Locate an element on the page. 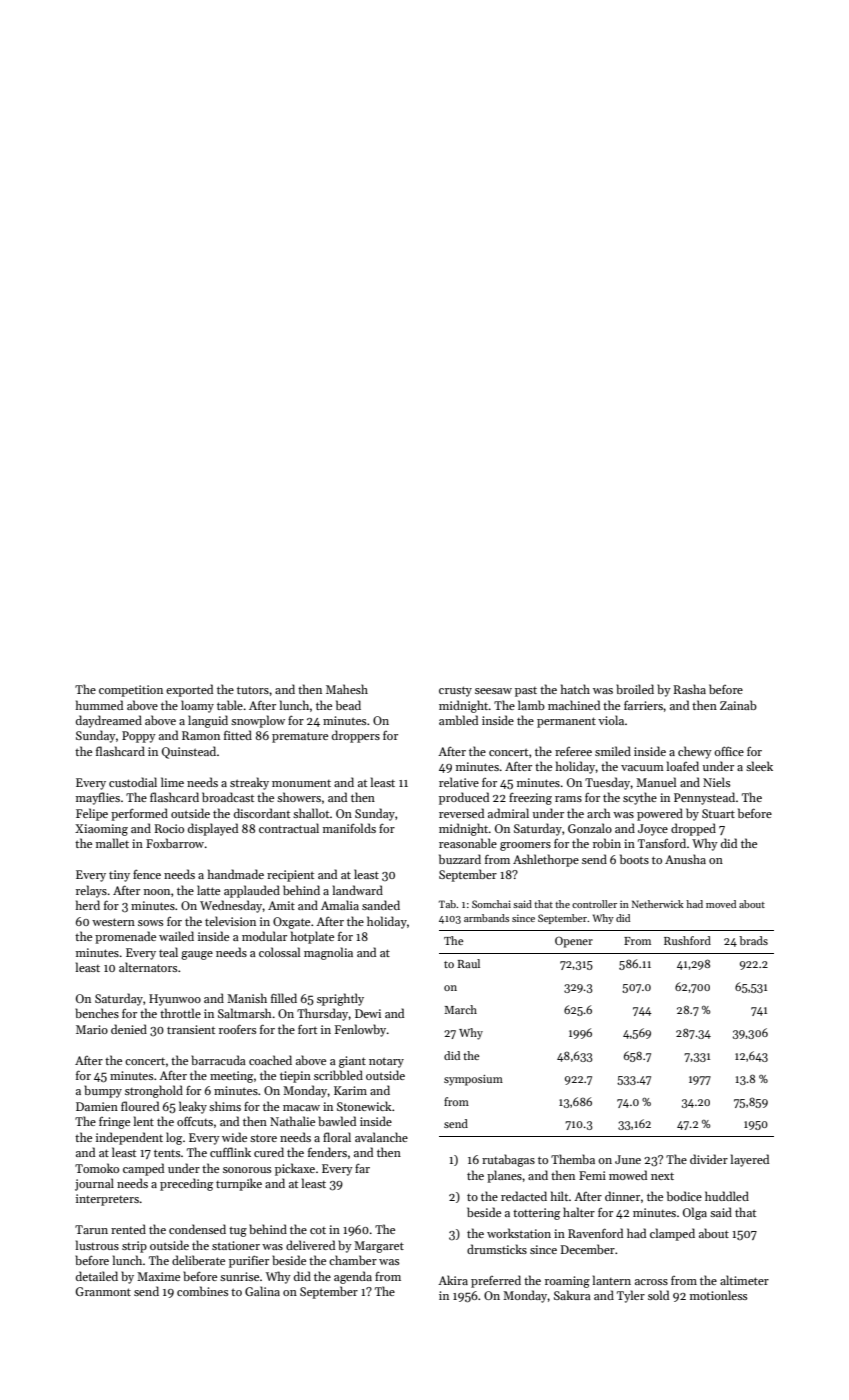 The width and height of the document is (849, 1400). June is located at coordinates (628, 1159).
